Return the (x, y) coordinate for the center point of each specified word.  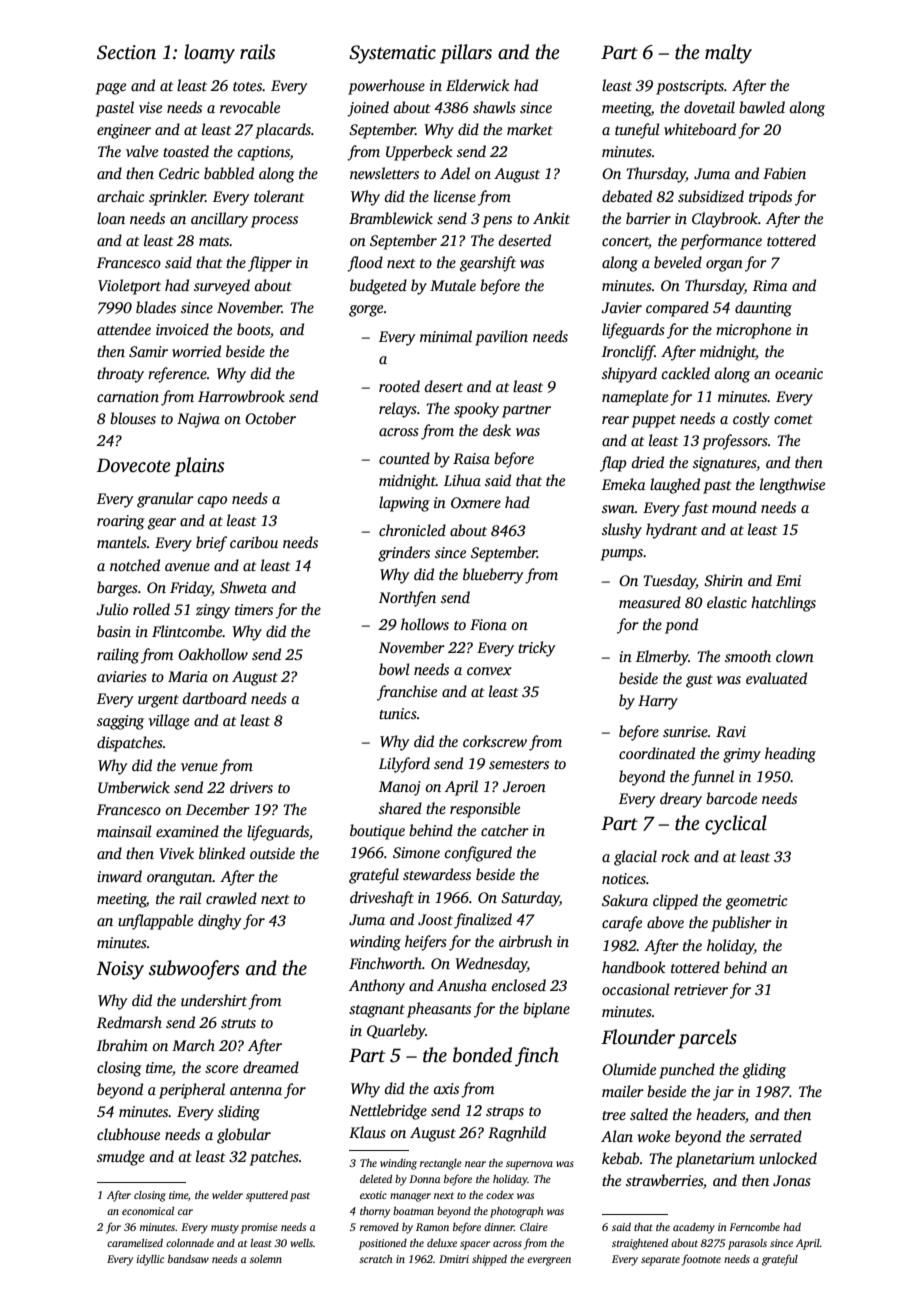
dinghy (219, 922)
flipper (270, 264)
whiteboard (700, 129)
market (530, 129)
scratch (375, 1259)
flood (365, 264)
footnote (701, 1260)
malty (728, 54)
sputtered (267, 1196)
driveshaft (382, 899)
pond (681, 626)
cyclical (736, 825)
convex (489, 671)
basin (114, 631)
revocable (250, 107)
